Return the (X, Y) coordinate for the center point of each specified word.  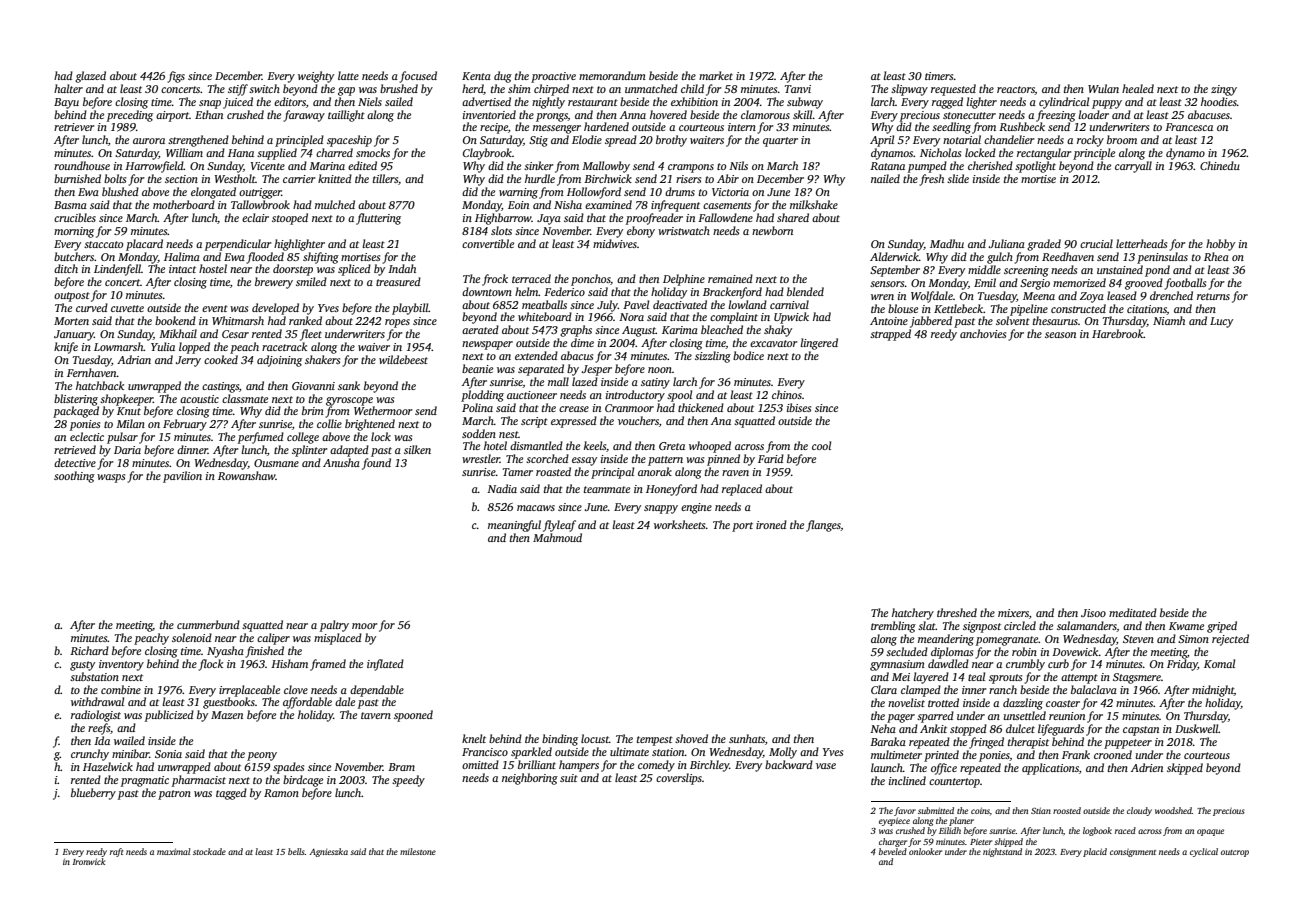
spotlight (1035, 167)
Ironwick (89, 861)
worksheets (679, 524)
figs (176, 77)
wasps (111, 478)
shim (519, 88)
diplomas (952, 653)
